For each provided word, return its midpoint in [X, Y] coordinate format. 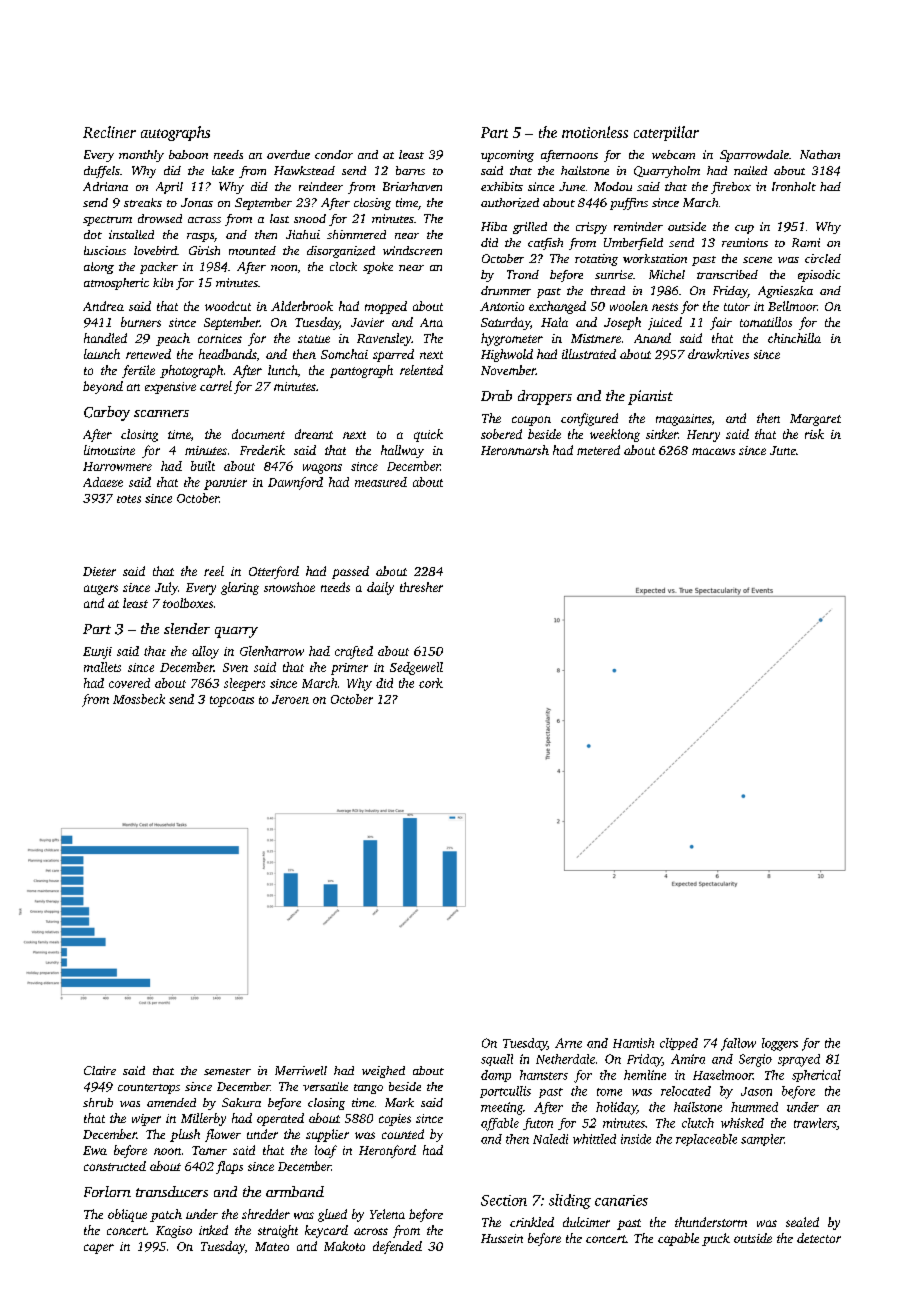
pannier [225, 484]
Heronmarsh [515, 450]
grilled [530, 228]
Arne [568, 1043]
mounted [252, 250]
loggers [780, 1044]
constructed [115, 1166]
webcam [673, 154]
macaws [713, 451]
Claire [100, 1070]
